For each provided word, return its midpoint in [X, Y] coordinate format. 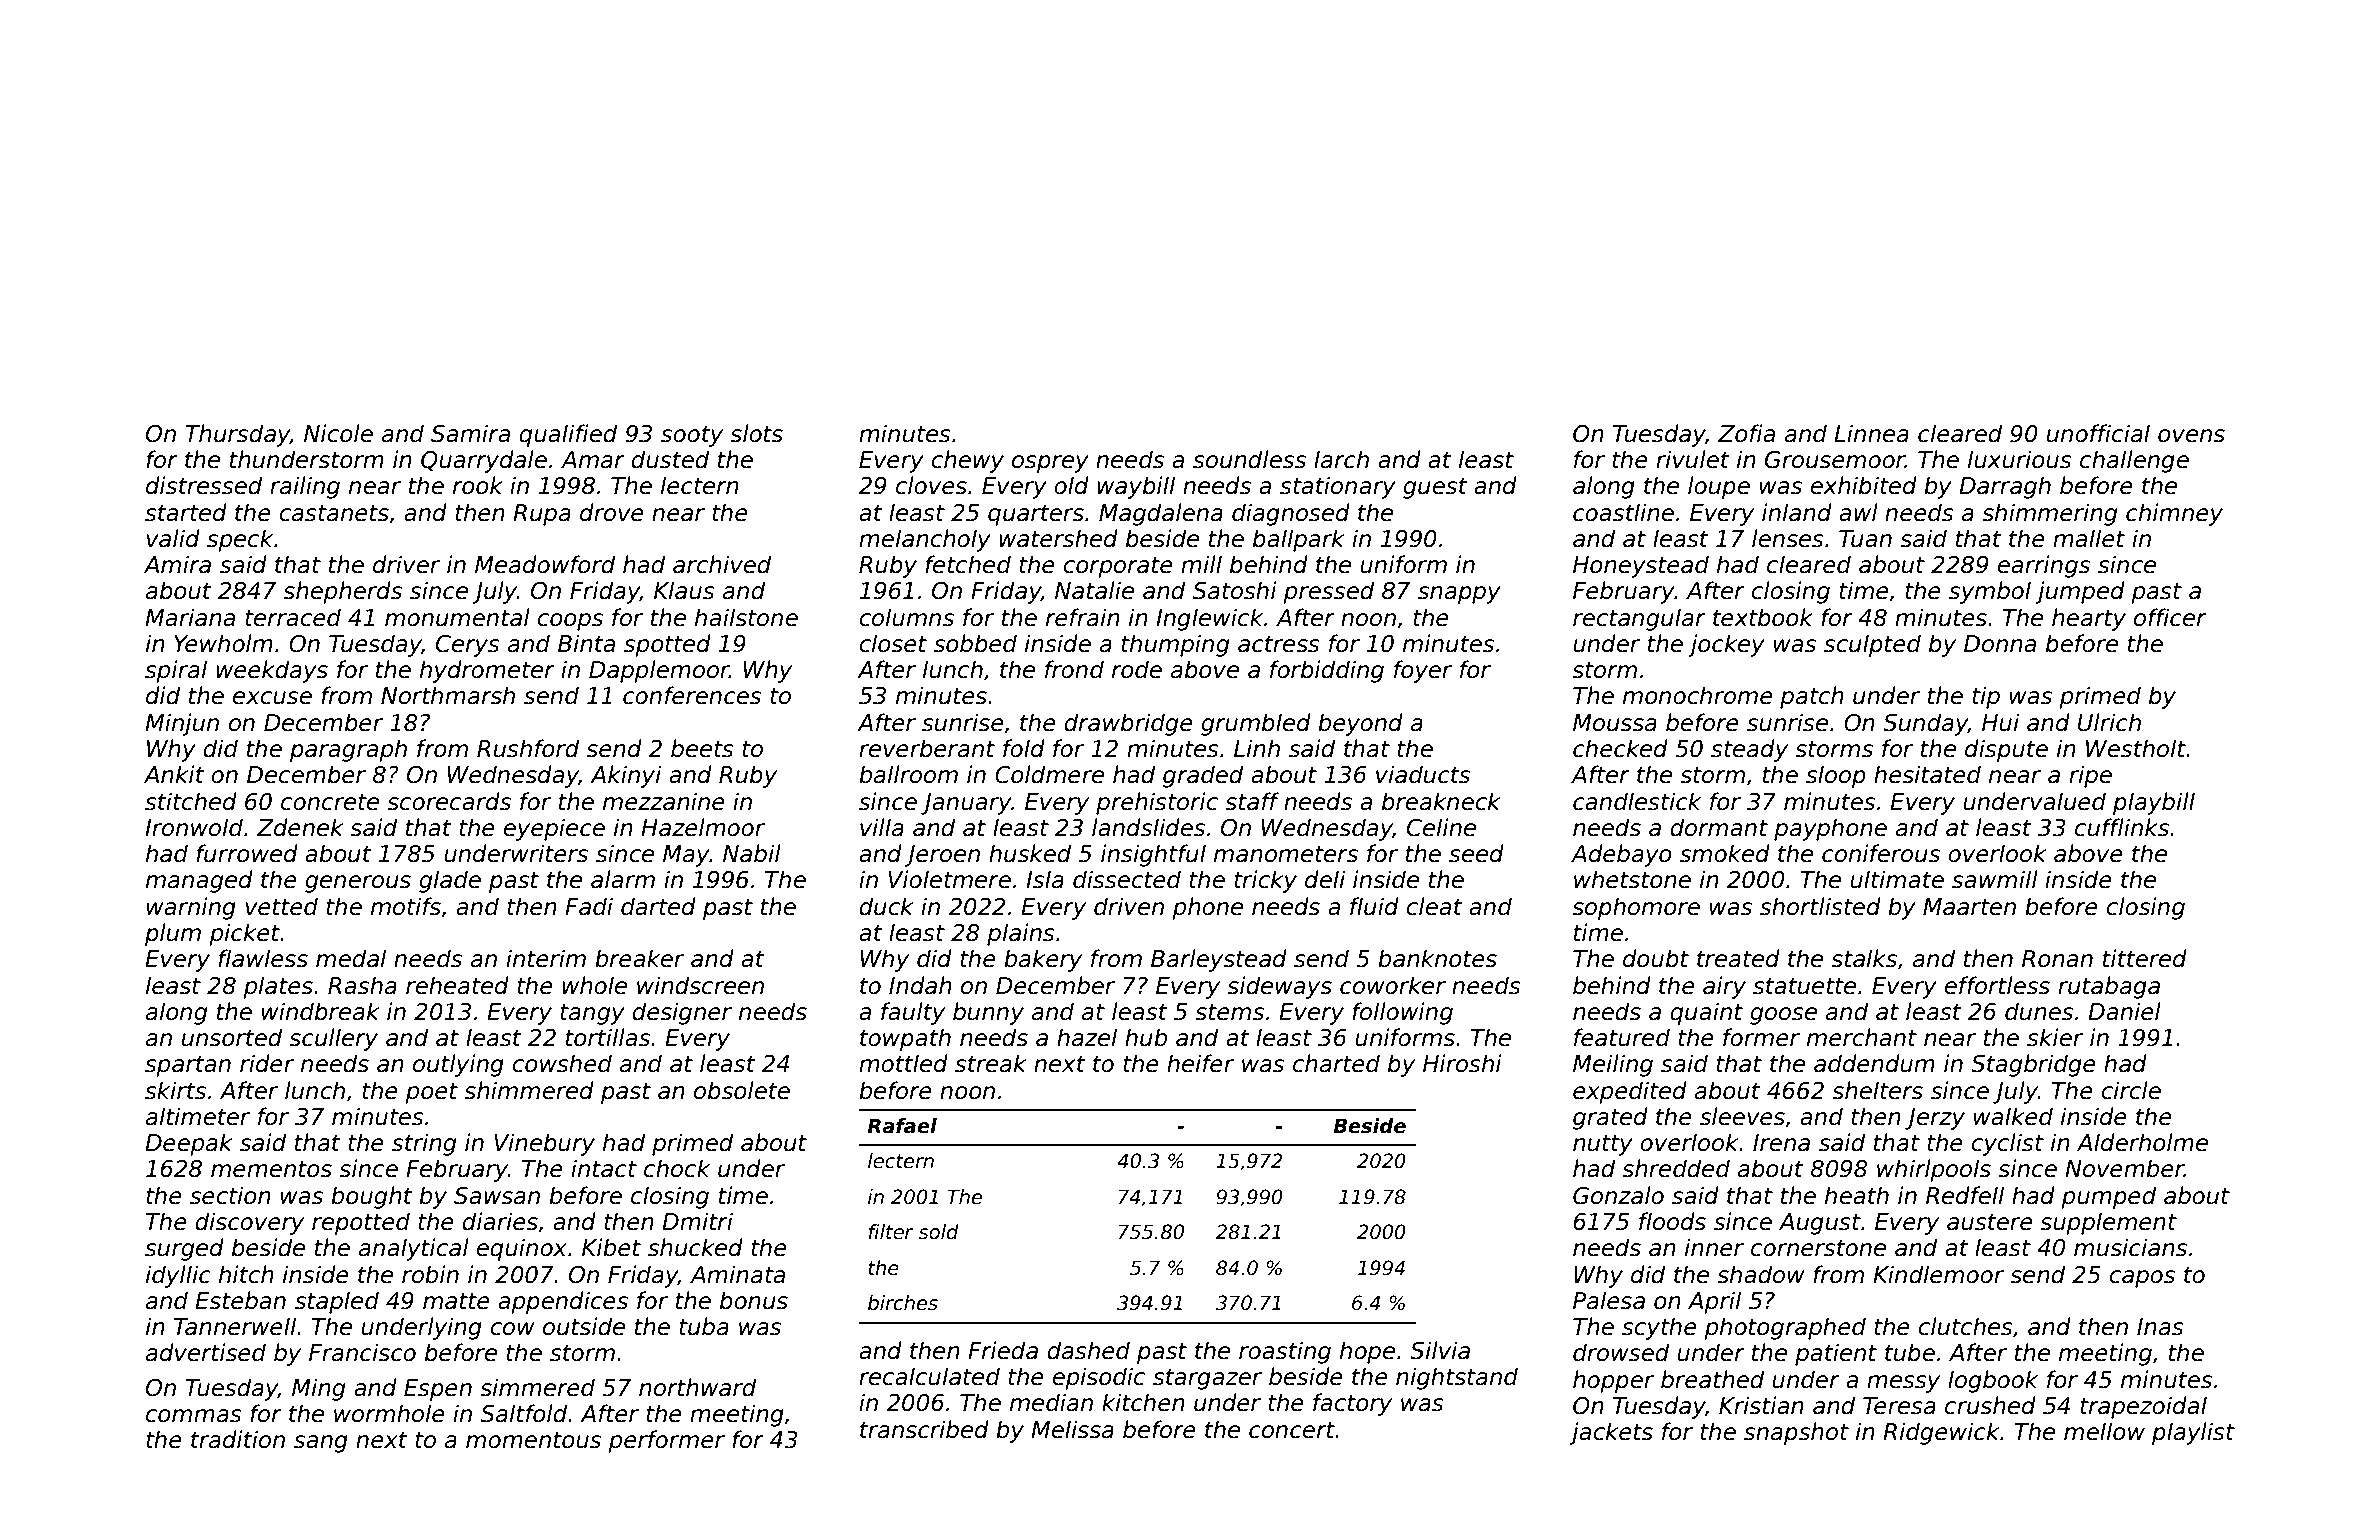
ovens [2191, 436]
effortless [1997, 985]
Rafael [902, 1126]
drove [612, 512]
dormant [1719, 827]
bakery [1043, 960]
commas [194, 1416]
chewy [967, 461]
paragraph [348, 750]
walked [2013, 1116]
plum [173, 934]
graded [1203, 776]
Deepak [189, 1144]
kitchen [1143, 1402]
